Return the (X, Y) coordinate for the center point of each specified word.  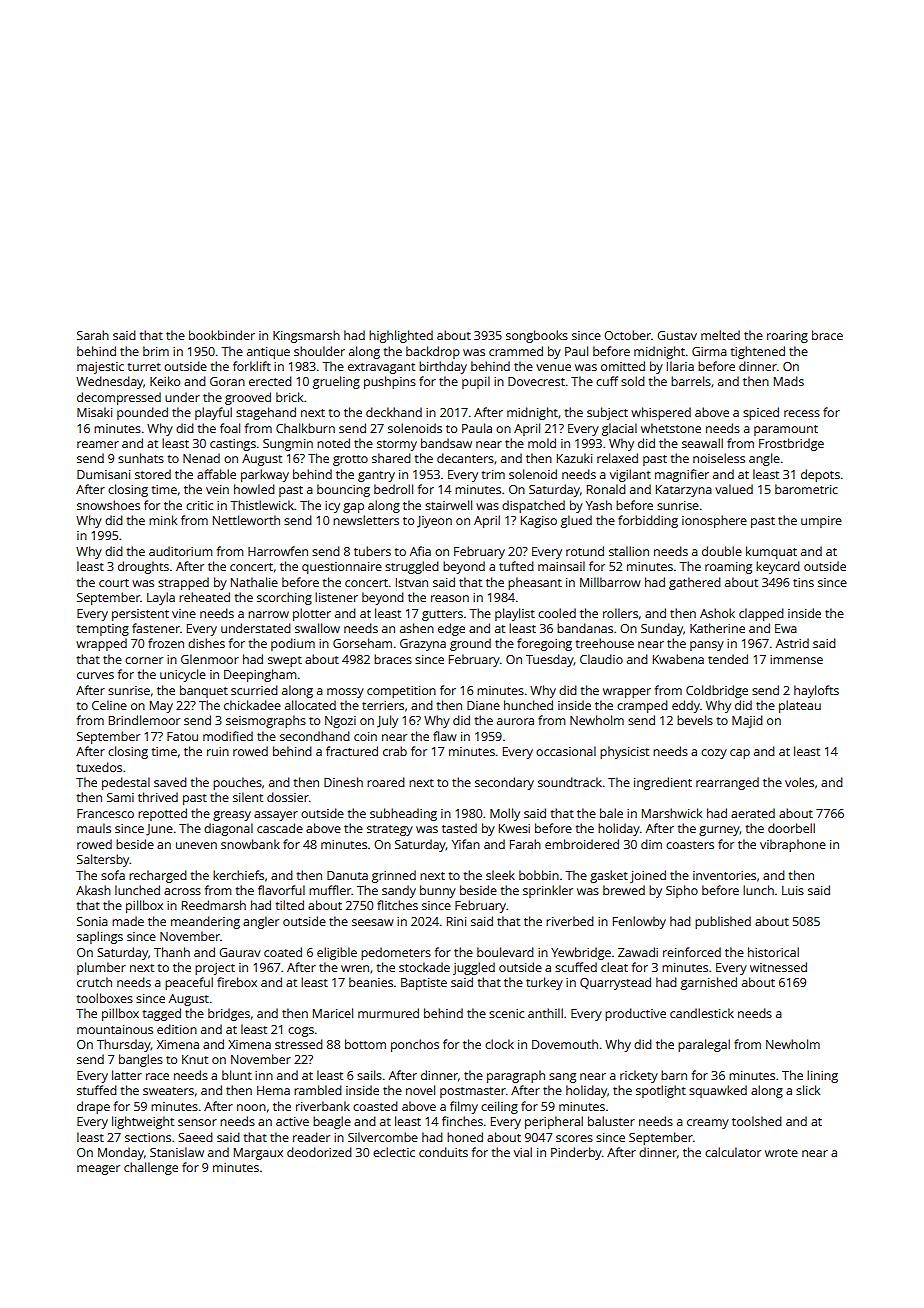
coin (365, 736)
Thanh (172, 952)
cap (740, 754)
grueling (336, 382)
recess (802, 413)
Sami (120, 797)
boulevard (505, 952)
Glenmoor (210, 659)
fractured (352, 751)
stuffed (97, 1090)
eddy (686, 706)
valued (734, 489)
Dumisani (103, 474)
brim (156, 351)
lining (822, 1076)
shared (391, 458)
